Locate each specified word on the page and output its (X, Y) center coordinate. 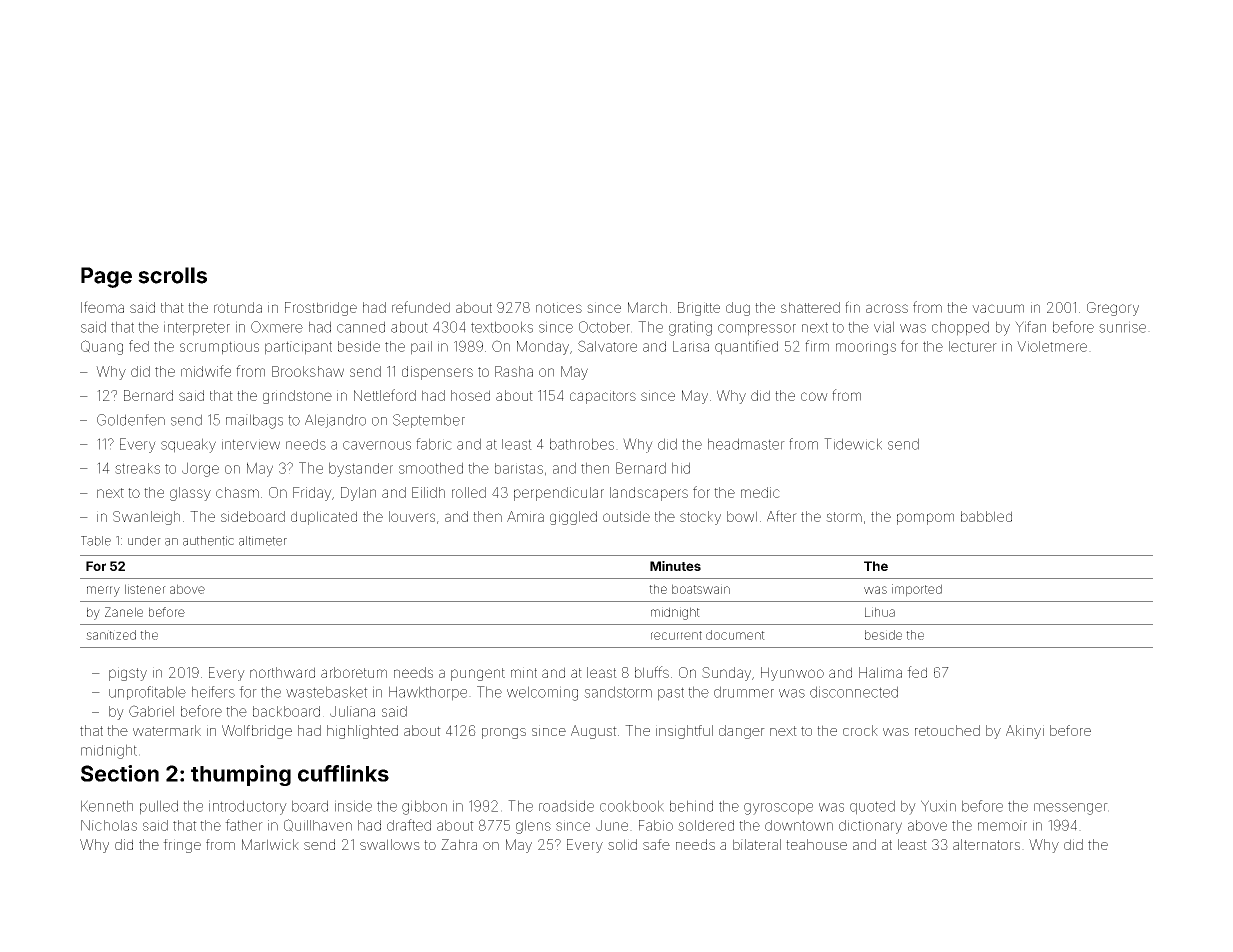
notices (559, 307)
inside (353, 806)
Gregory (1113, 309)
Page (106, 277)
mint (524, 672)
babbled (986, 516)
